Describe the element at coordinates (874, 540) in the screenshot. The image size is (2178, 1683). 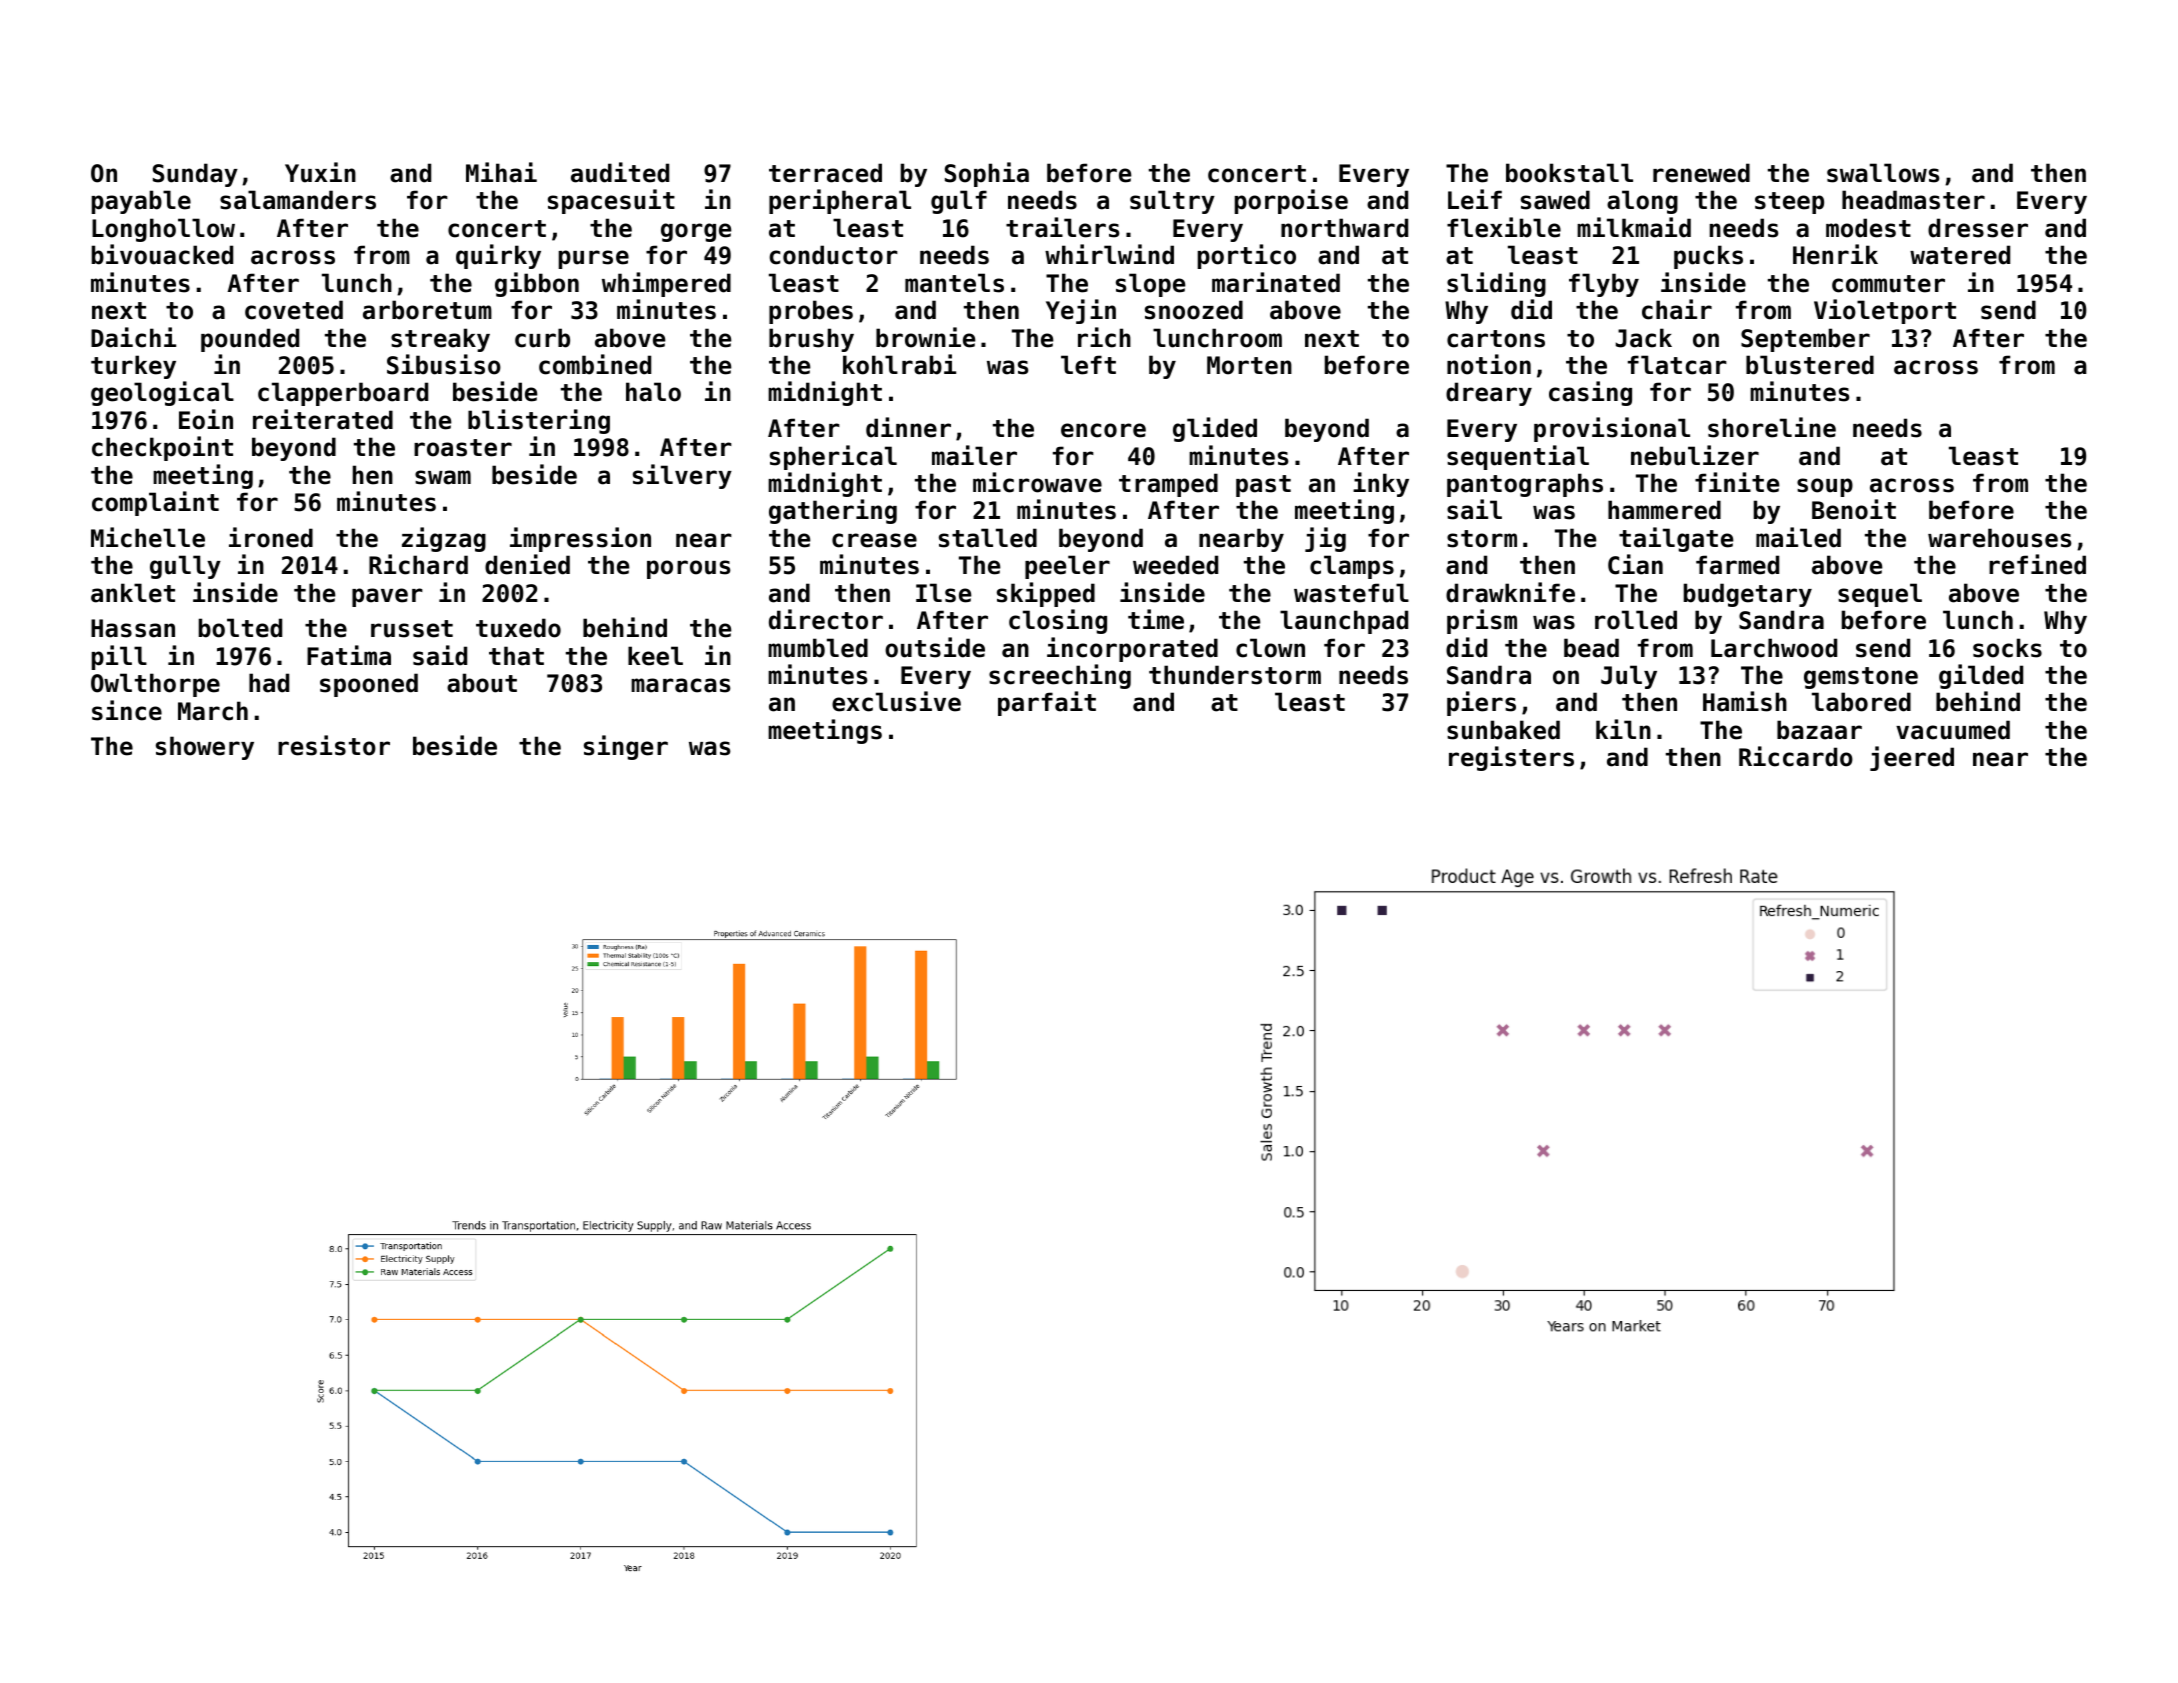
I see `crease` at that location.
